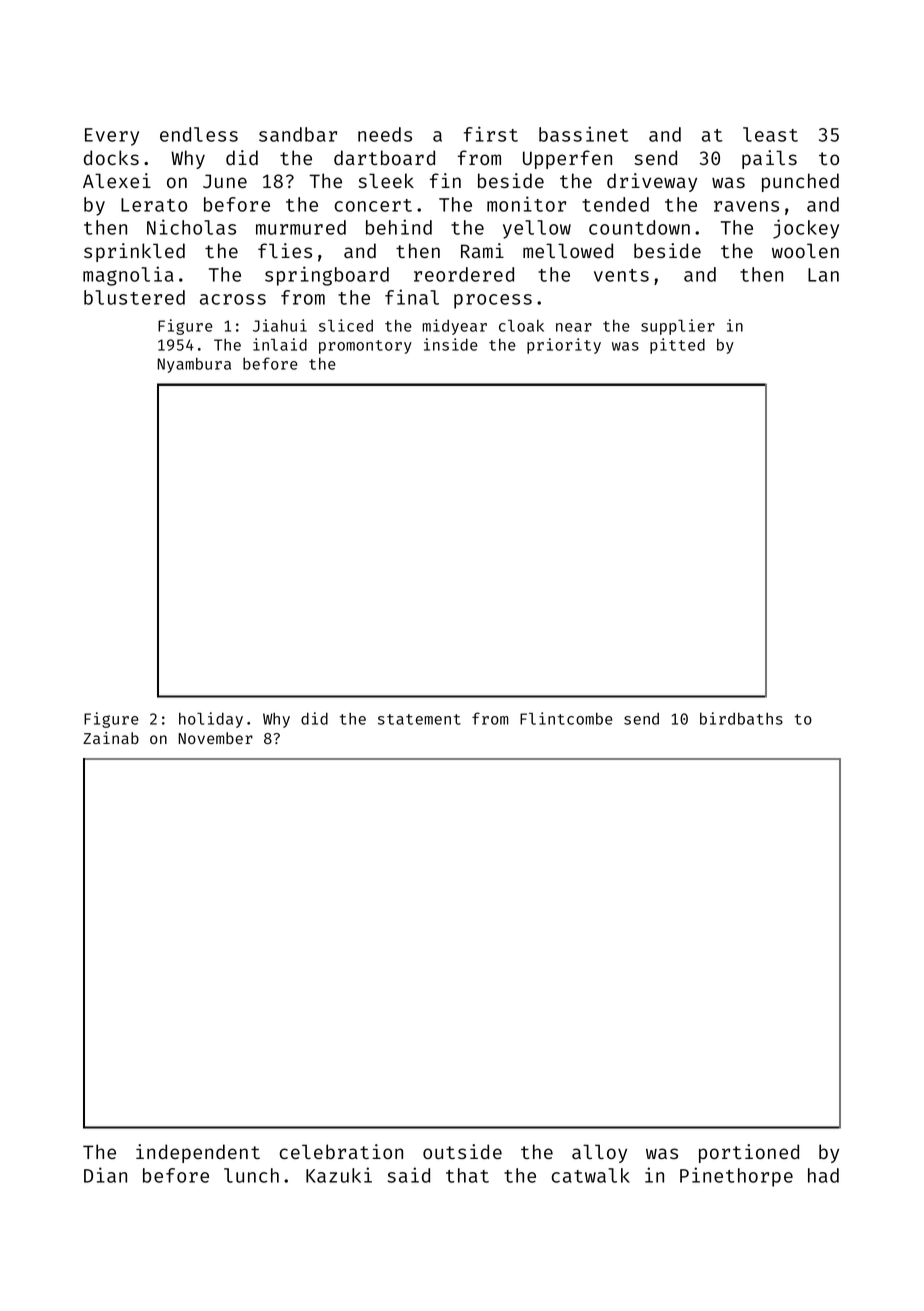  I want to click on inlaid, so click(280, 344).
